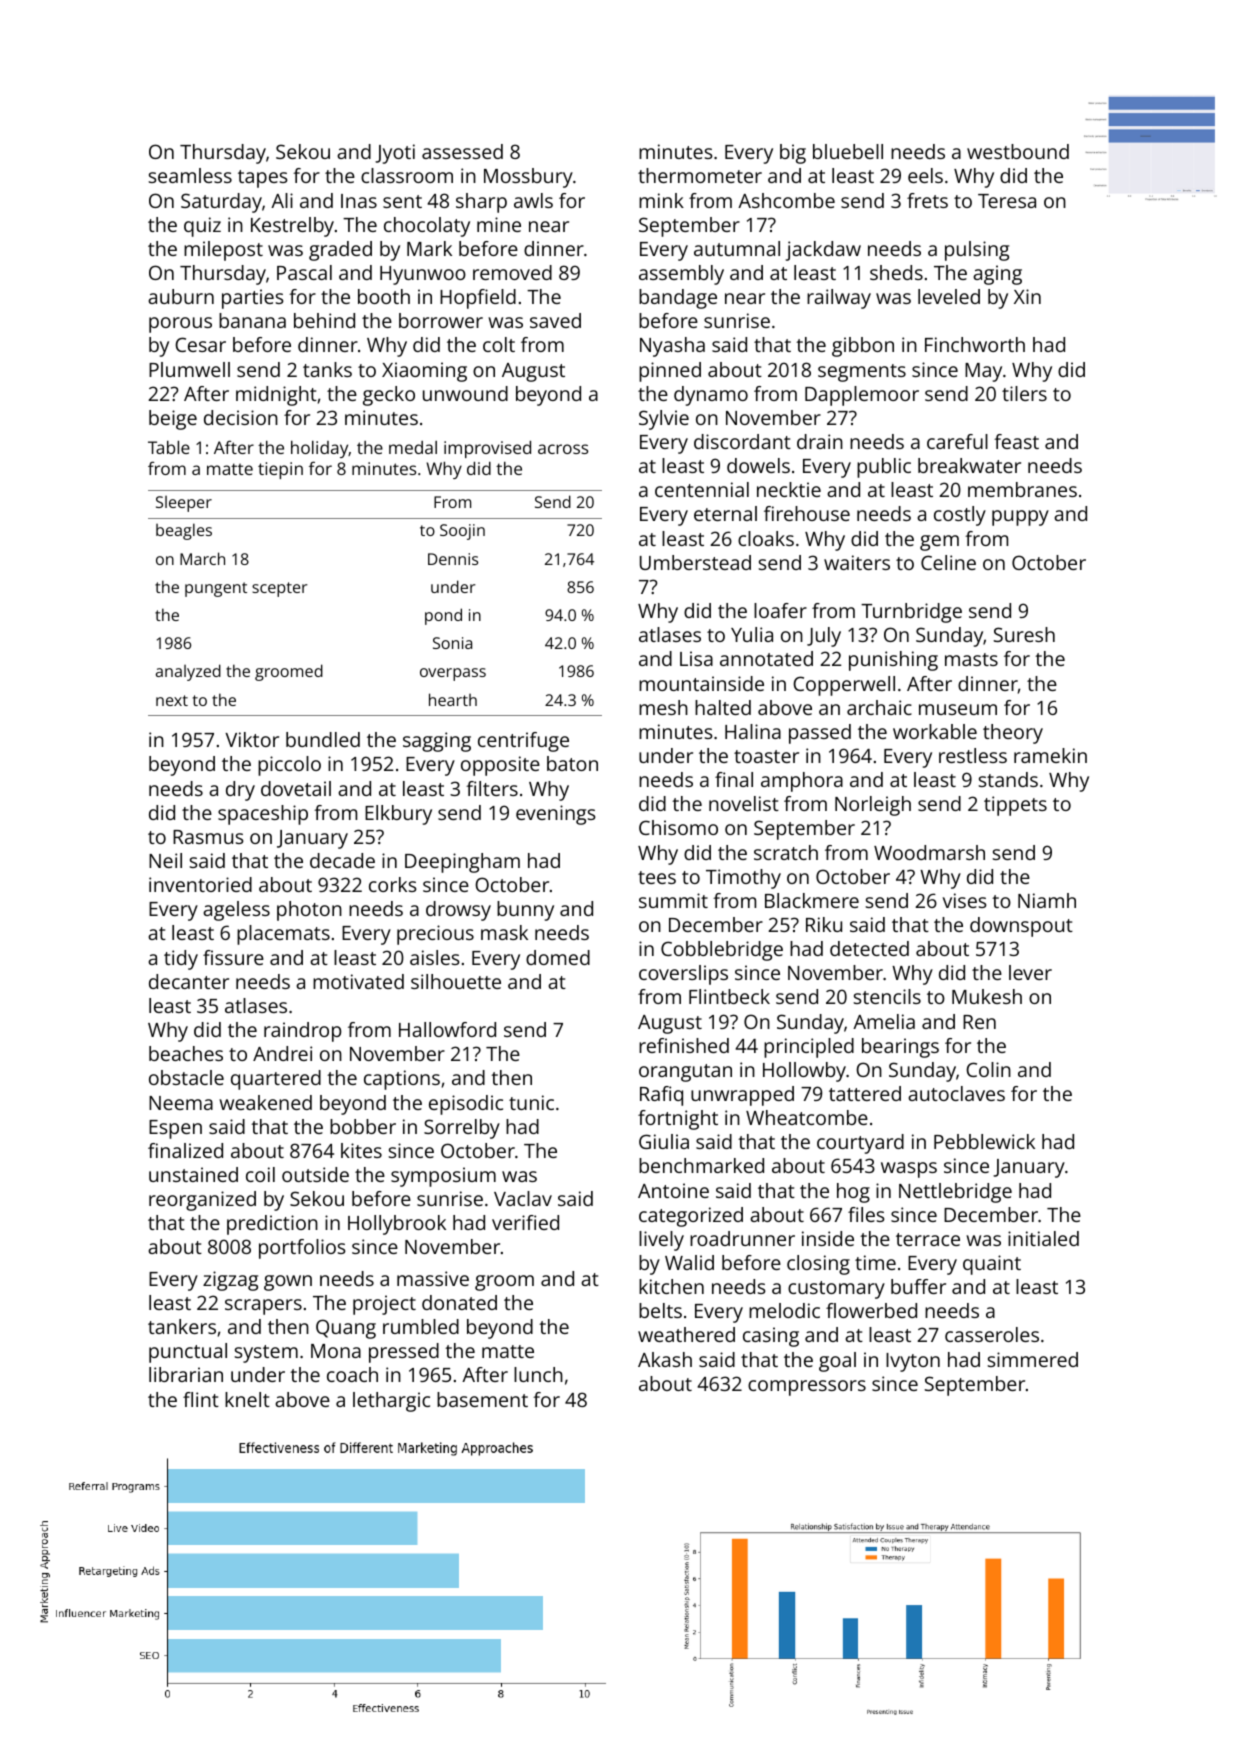 The height and width of the screenshot is (1754, 1240). I want to click on mesh, so click(663, 707).
